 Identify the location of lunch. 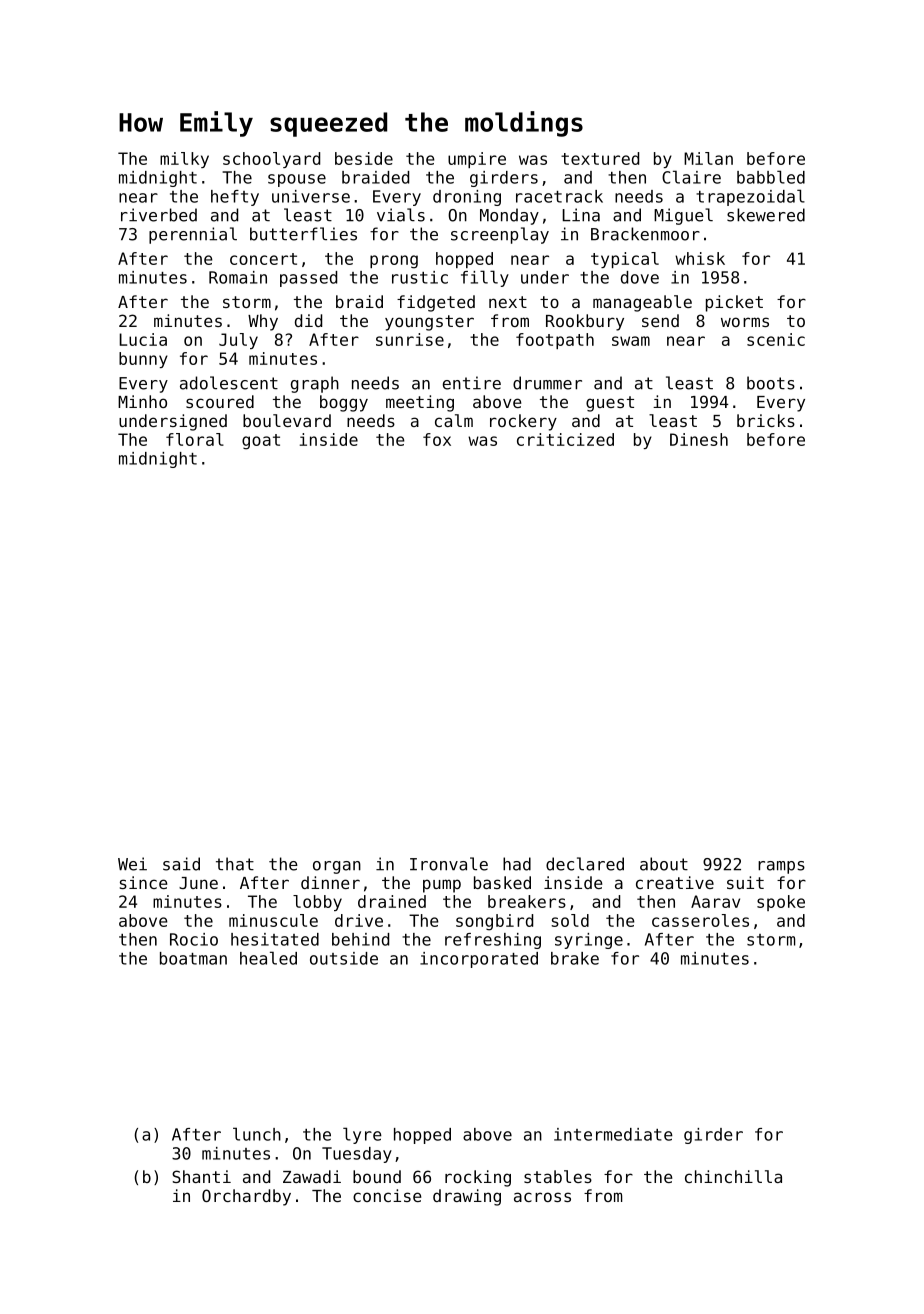
(257, 1134).
